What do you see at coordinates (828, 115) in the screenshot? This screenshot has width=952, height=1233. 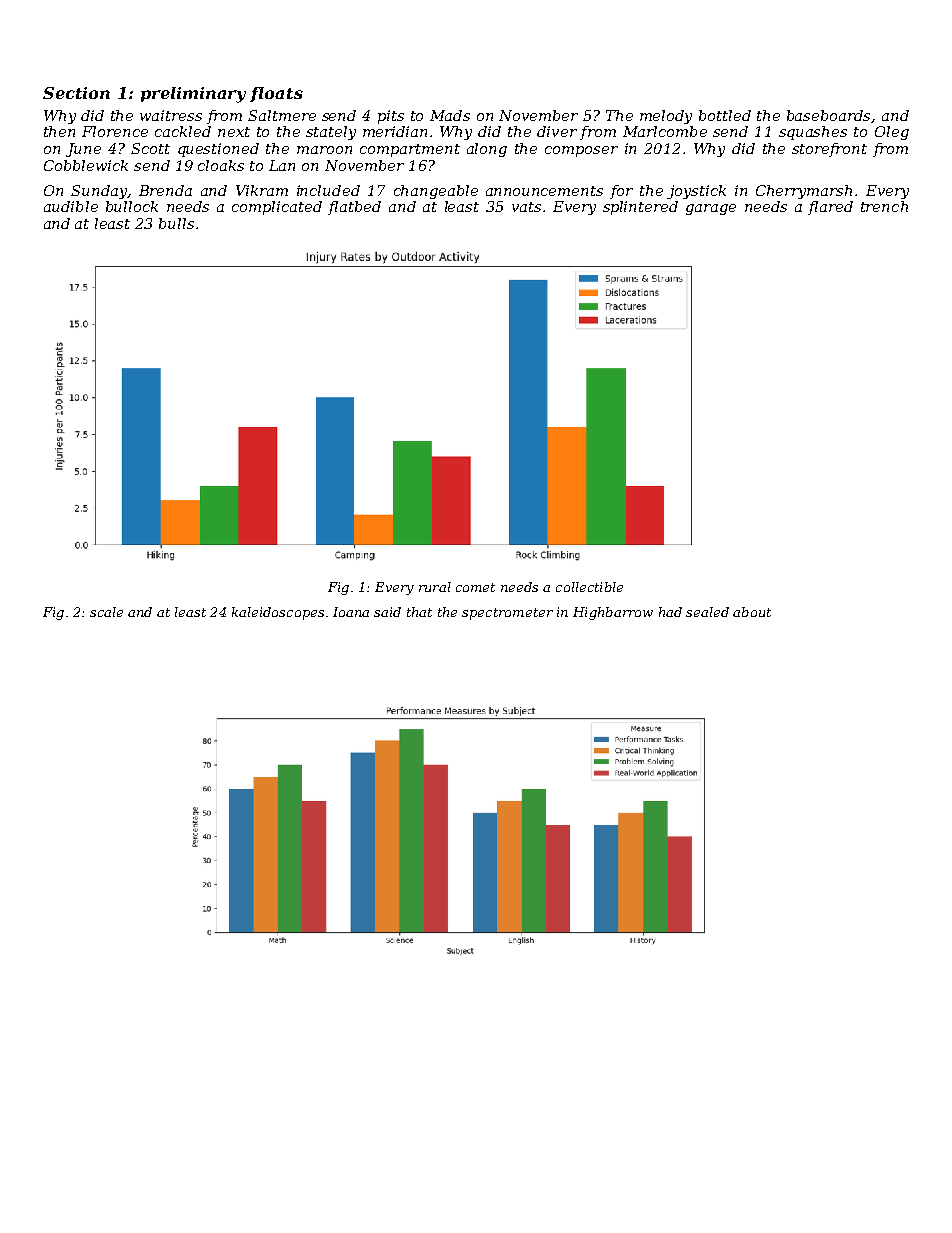 I see `baseboards` at bounding box center [828, 115].
